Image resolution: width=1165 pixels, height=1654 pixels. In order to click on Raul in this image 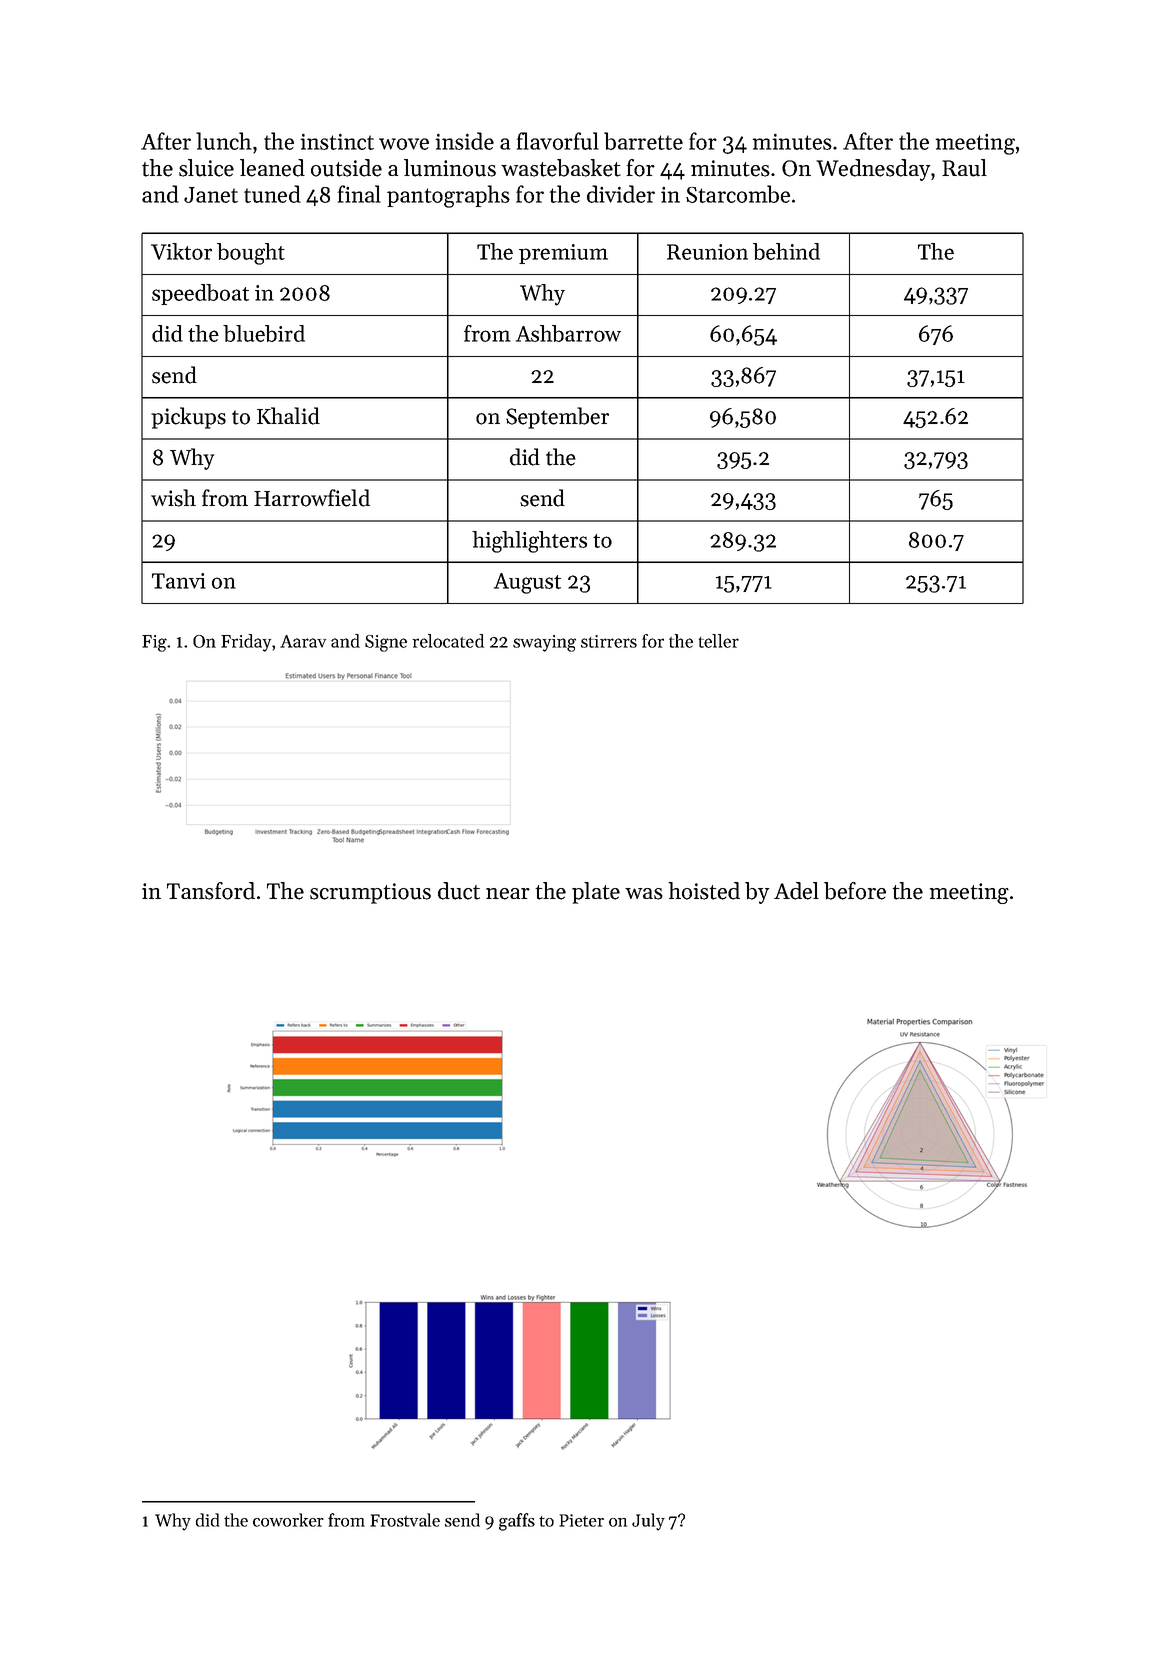, I will do `click(964, 168)`.
